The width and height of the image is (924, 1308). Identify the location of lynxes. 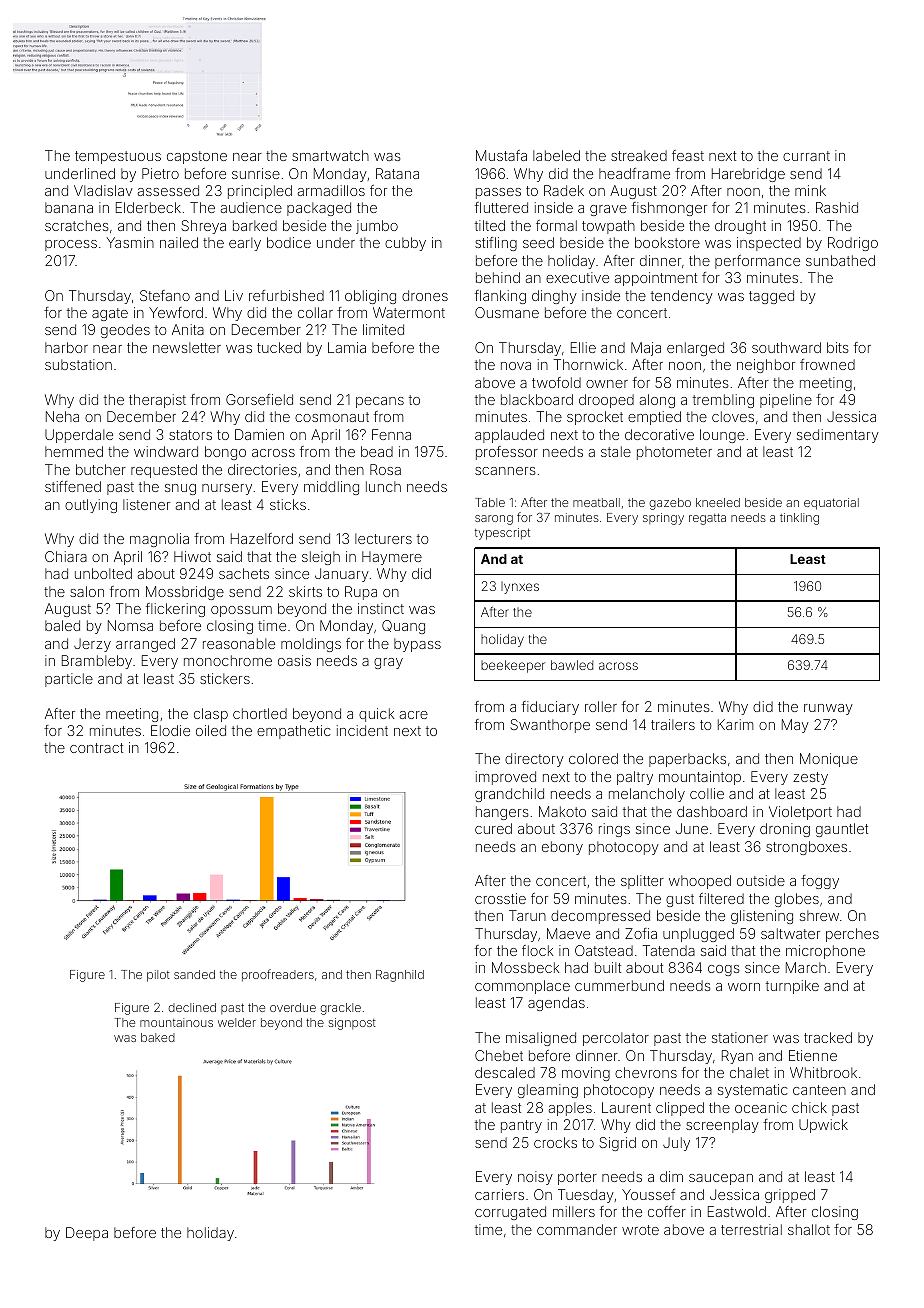
(520, 588).
